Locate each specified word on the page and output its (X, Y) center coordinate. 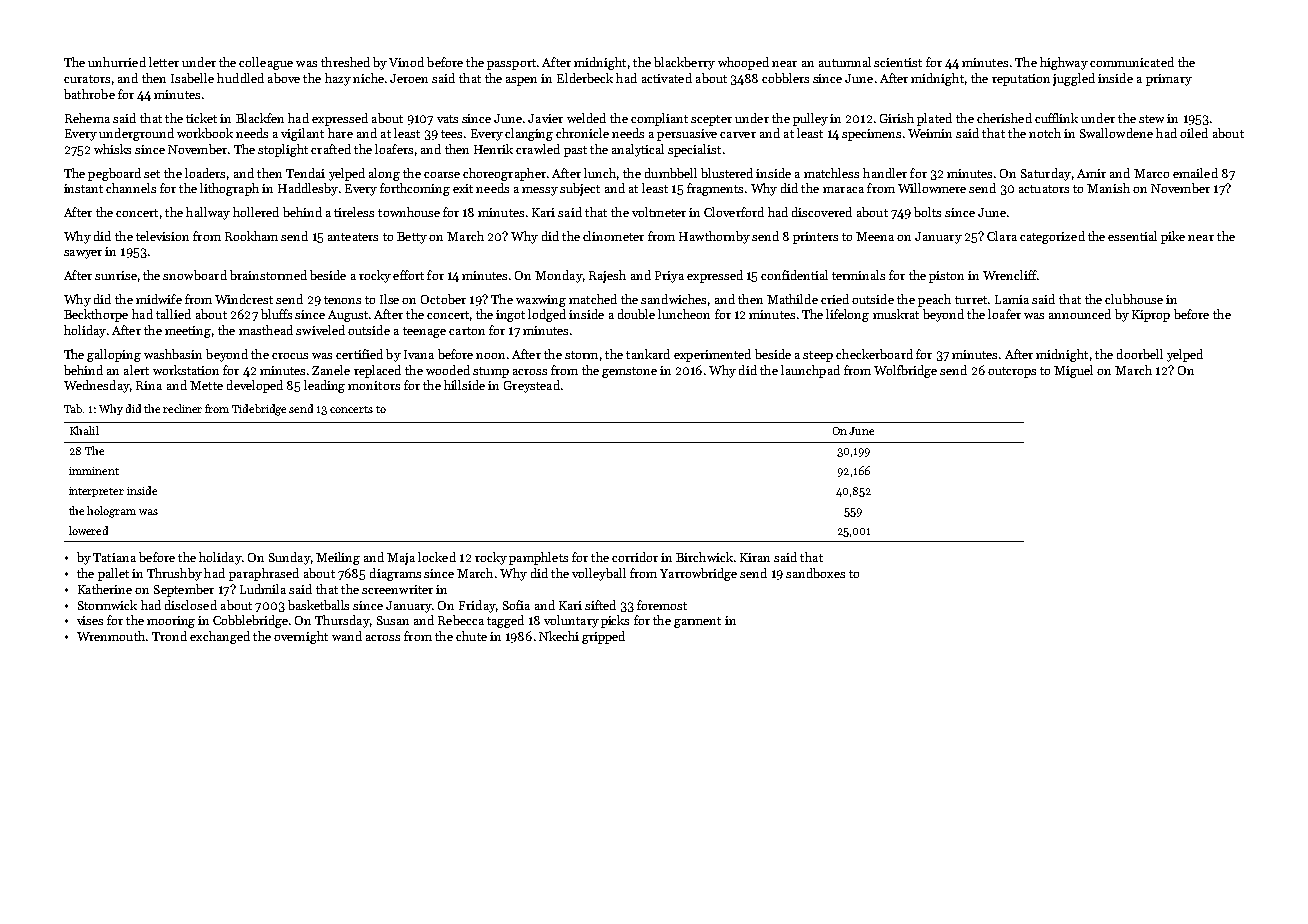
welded (586, 118)
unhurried (117, 62)
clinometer (613, 236)
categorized (1052, 237)
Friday (477, 606)
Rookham (251, 236)
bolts (927, 212)
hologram (111, 512)
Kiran (755, 557)
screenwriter (397, 589)
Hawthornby (714, 237)
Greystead (532, 386)
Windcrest (244, 299)
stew (1151, 119)
